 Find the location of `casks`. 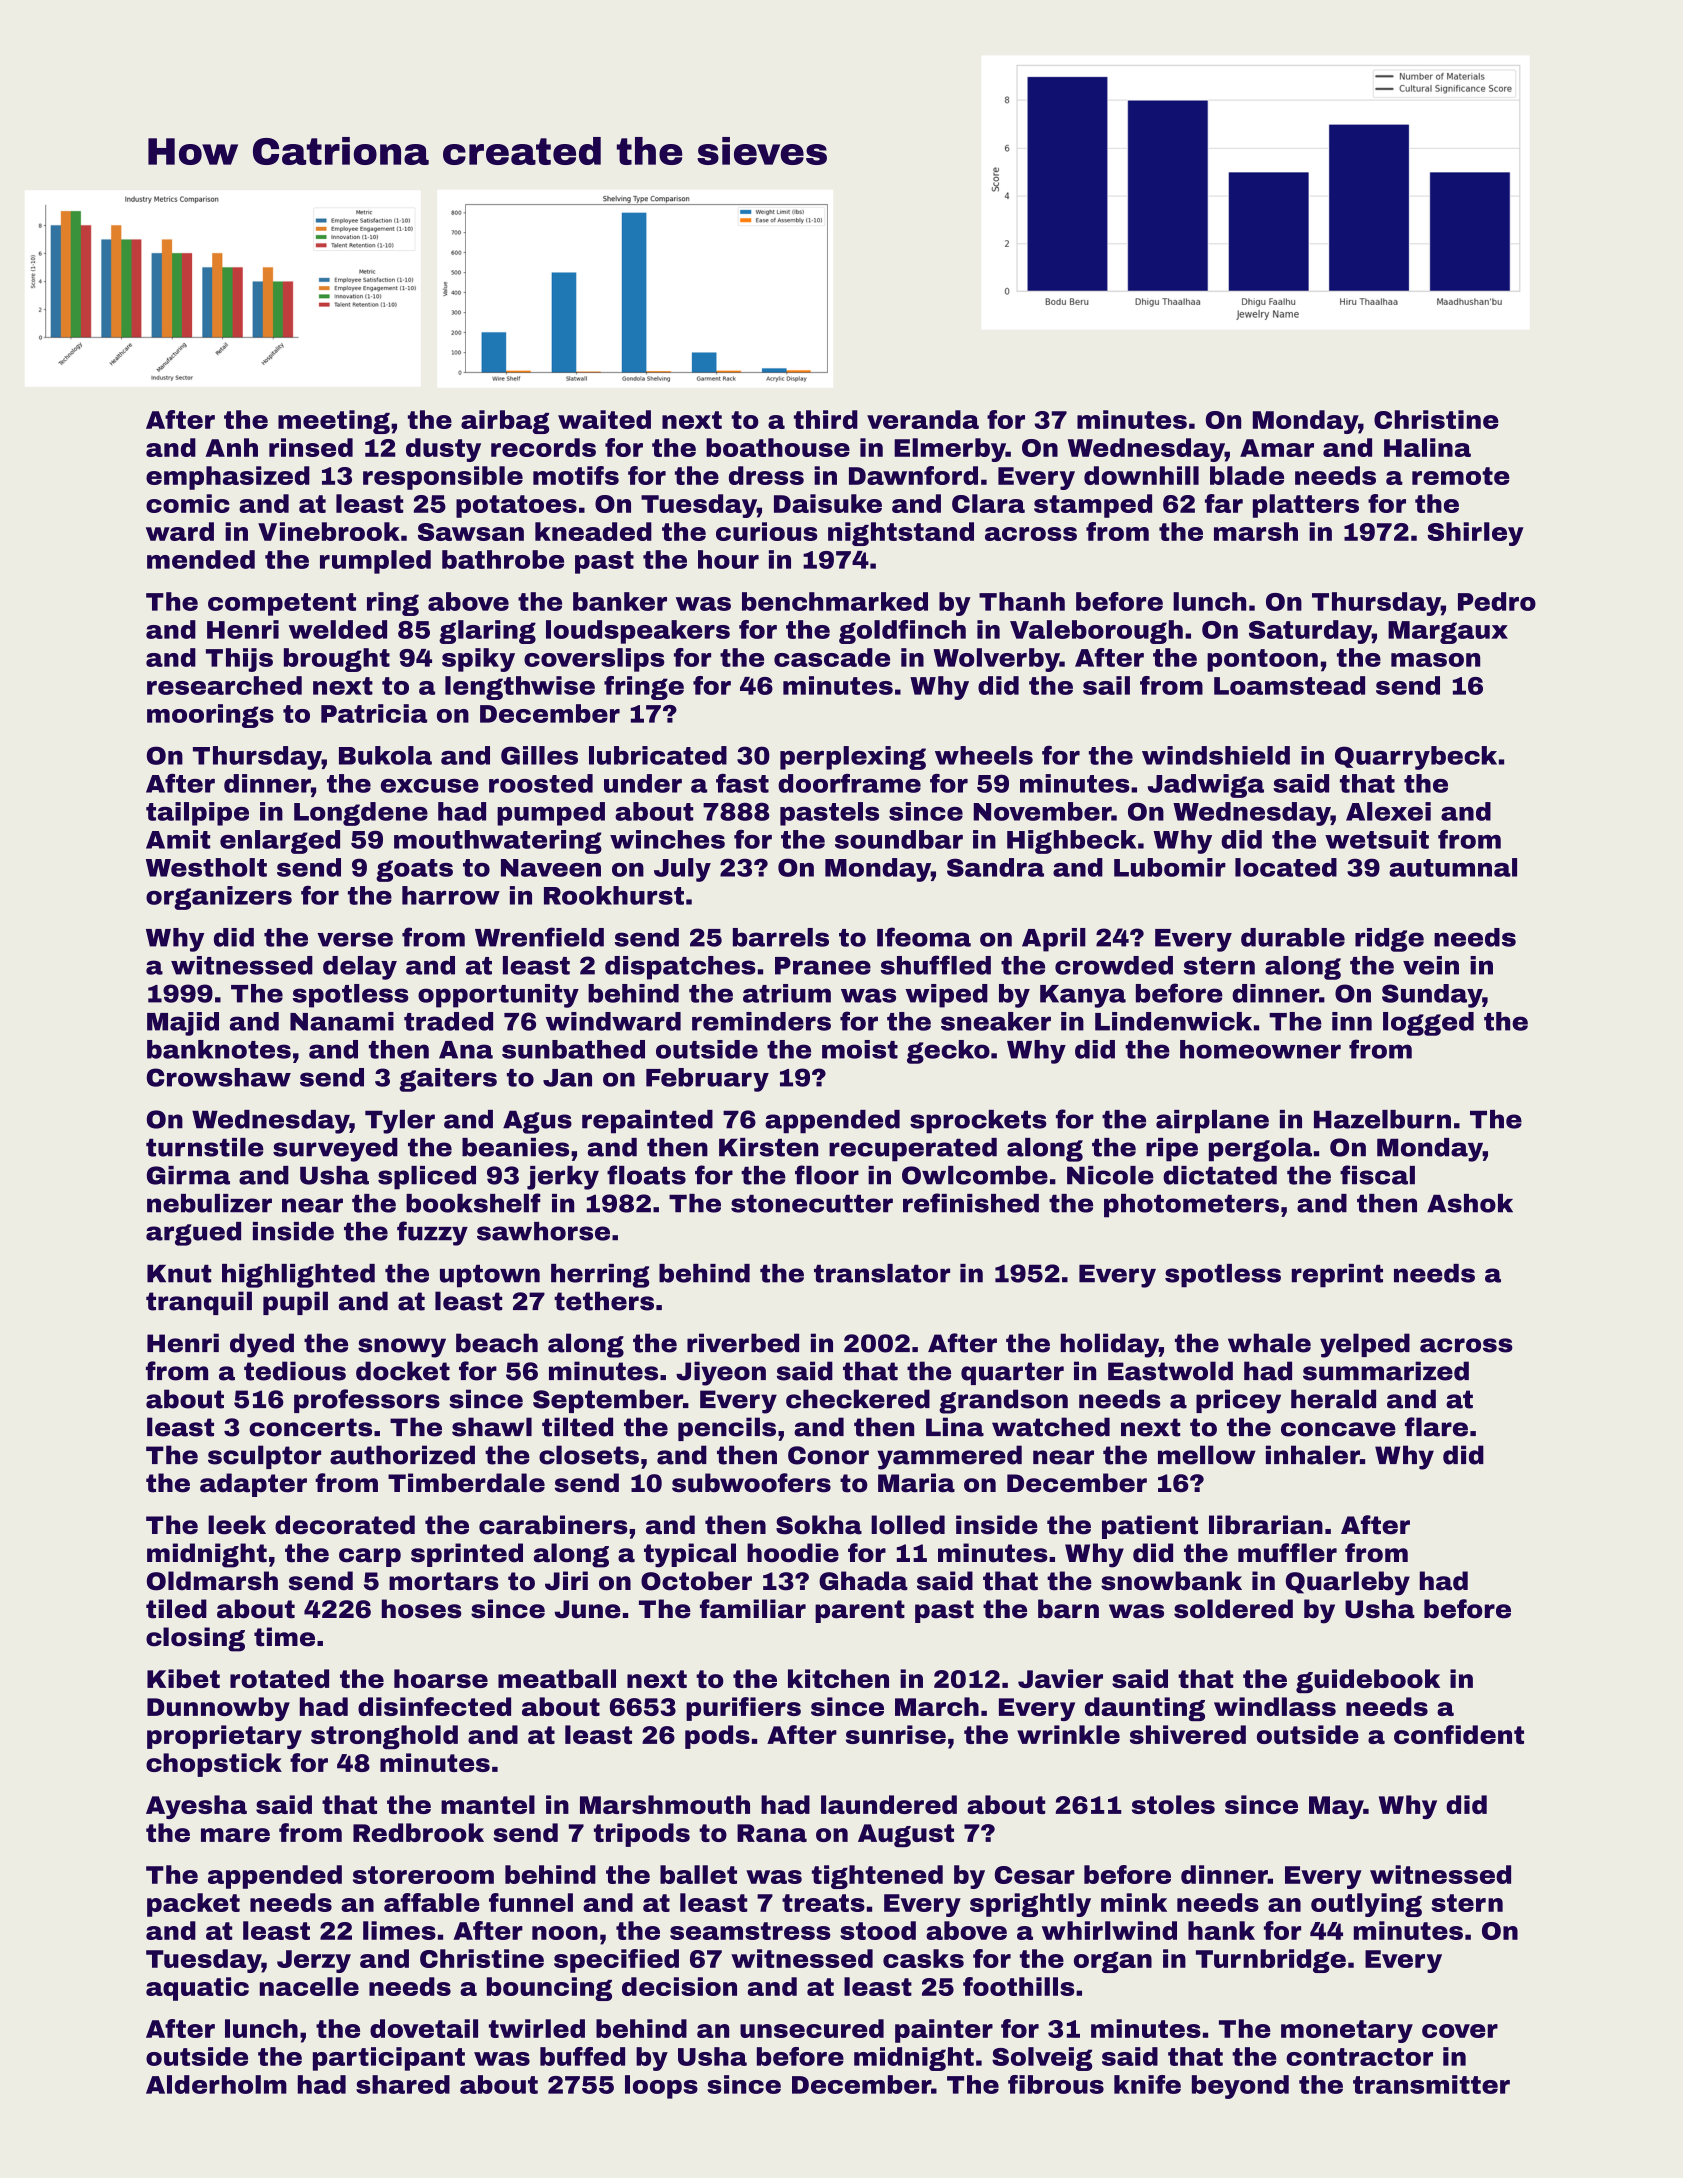

casks is located at coordinates (923, 1958).
